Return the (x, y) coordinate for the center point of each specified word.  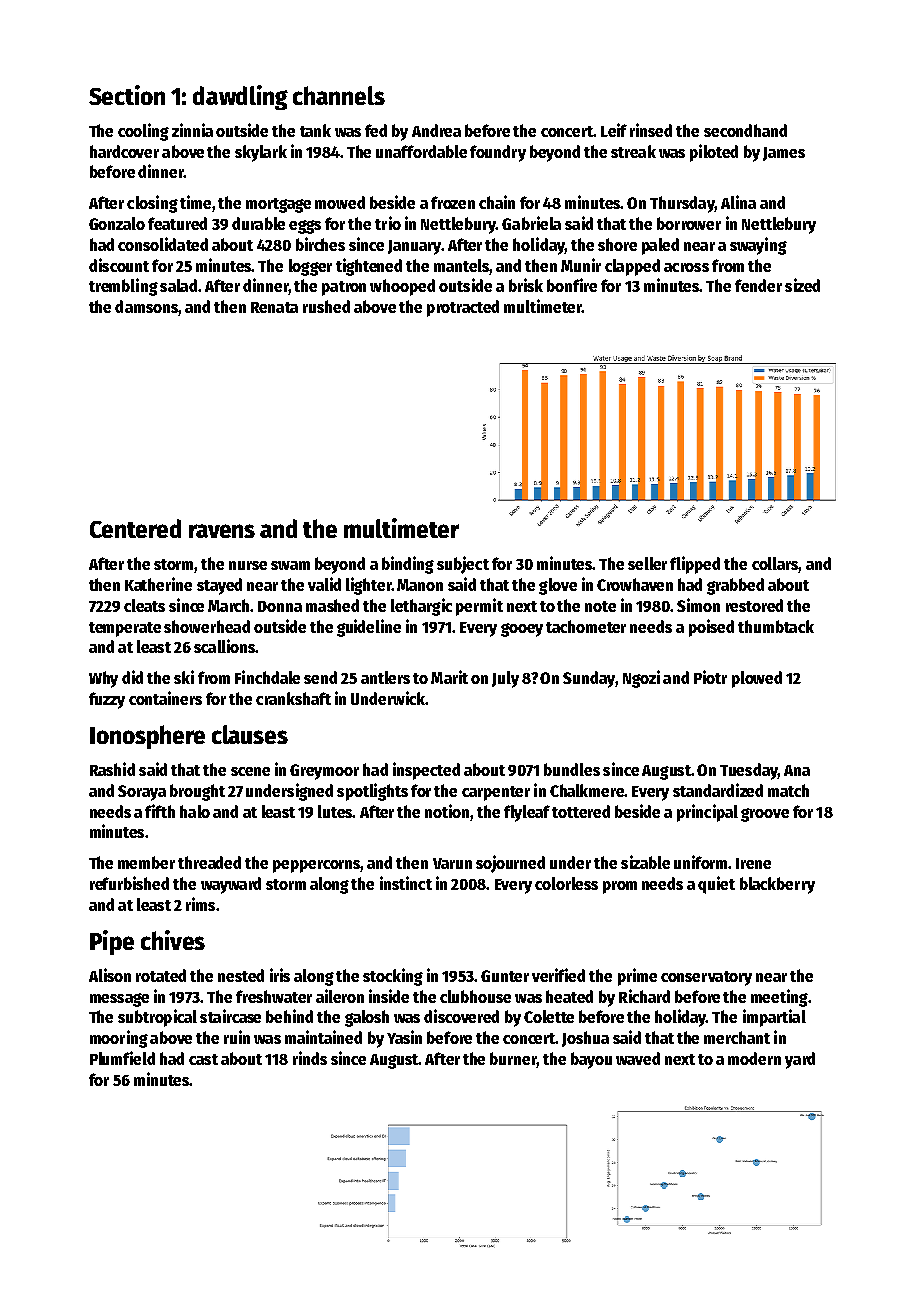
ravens (222, 531)
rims (200, 904)
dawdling (240, 97)
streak (633, 151)
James (784, 154)
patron (344, 288)
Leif (614, 130)
